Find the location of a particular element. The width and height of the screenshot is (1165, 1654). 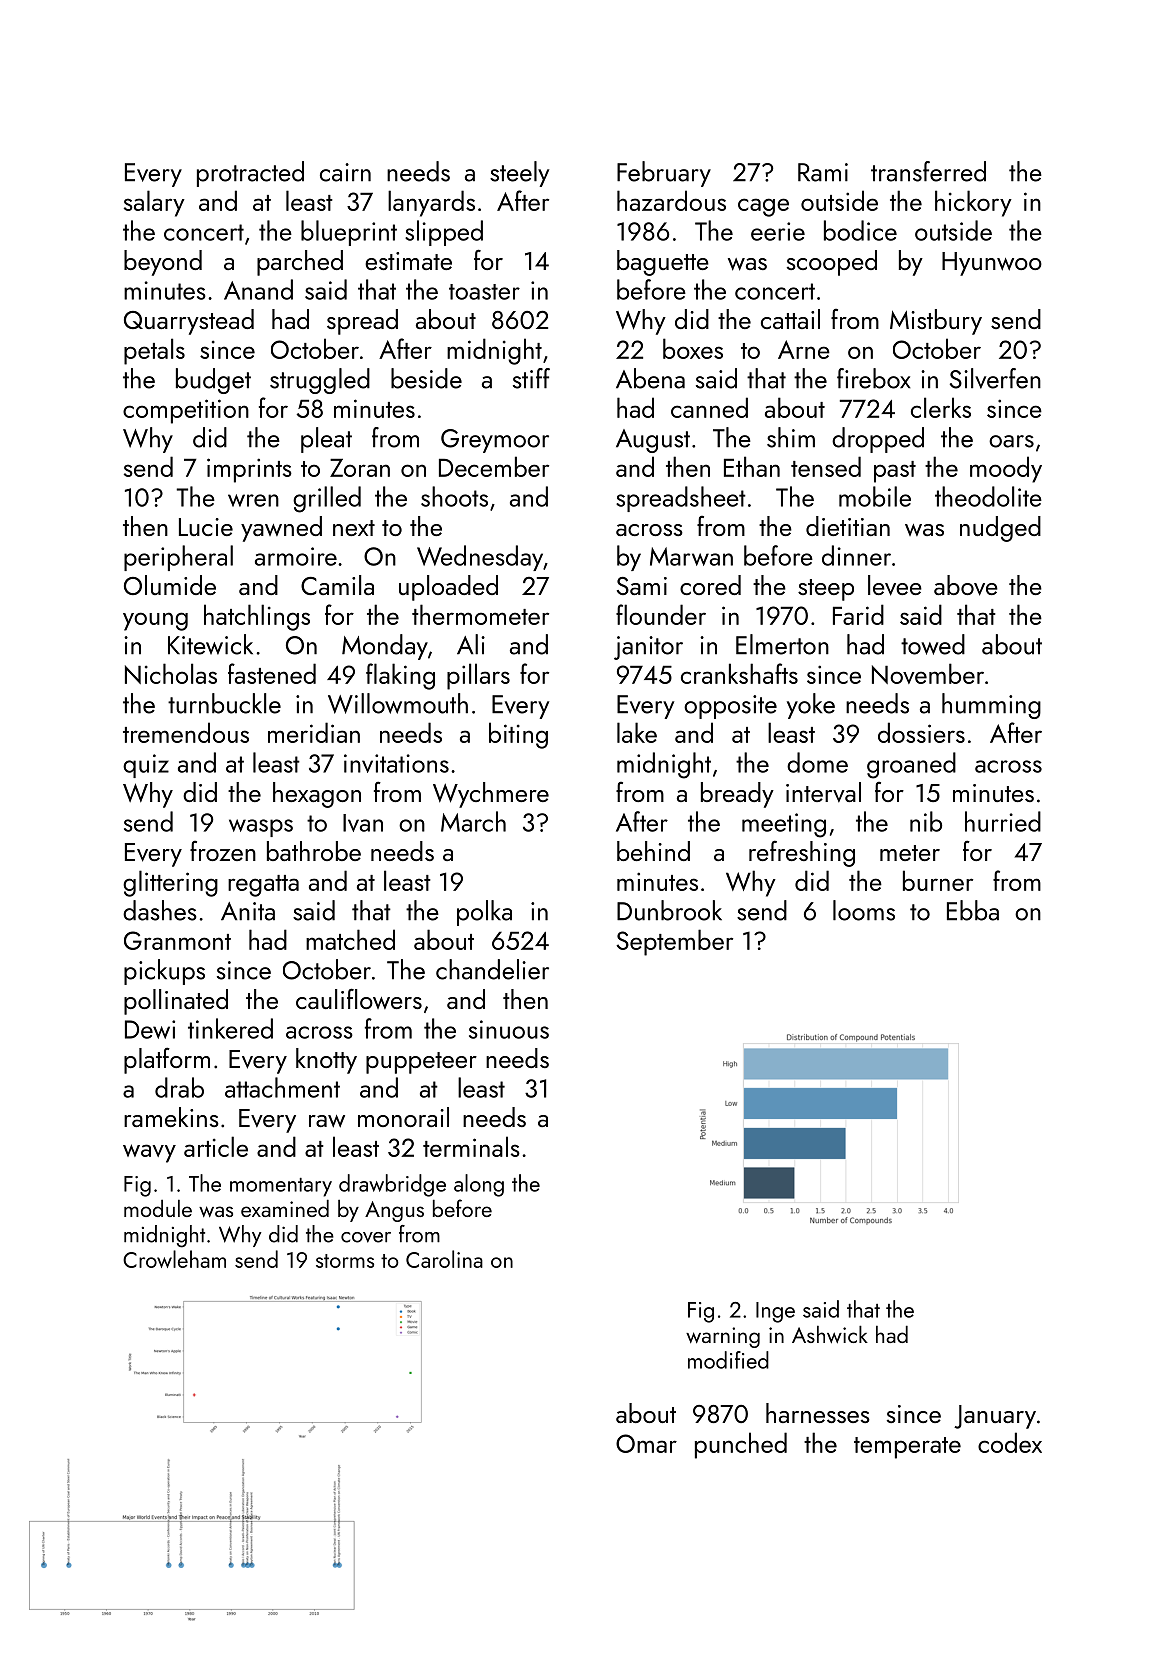

storms is located at coordinates (345, 1261).
